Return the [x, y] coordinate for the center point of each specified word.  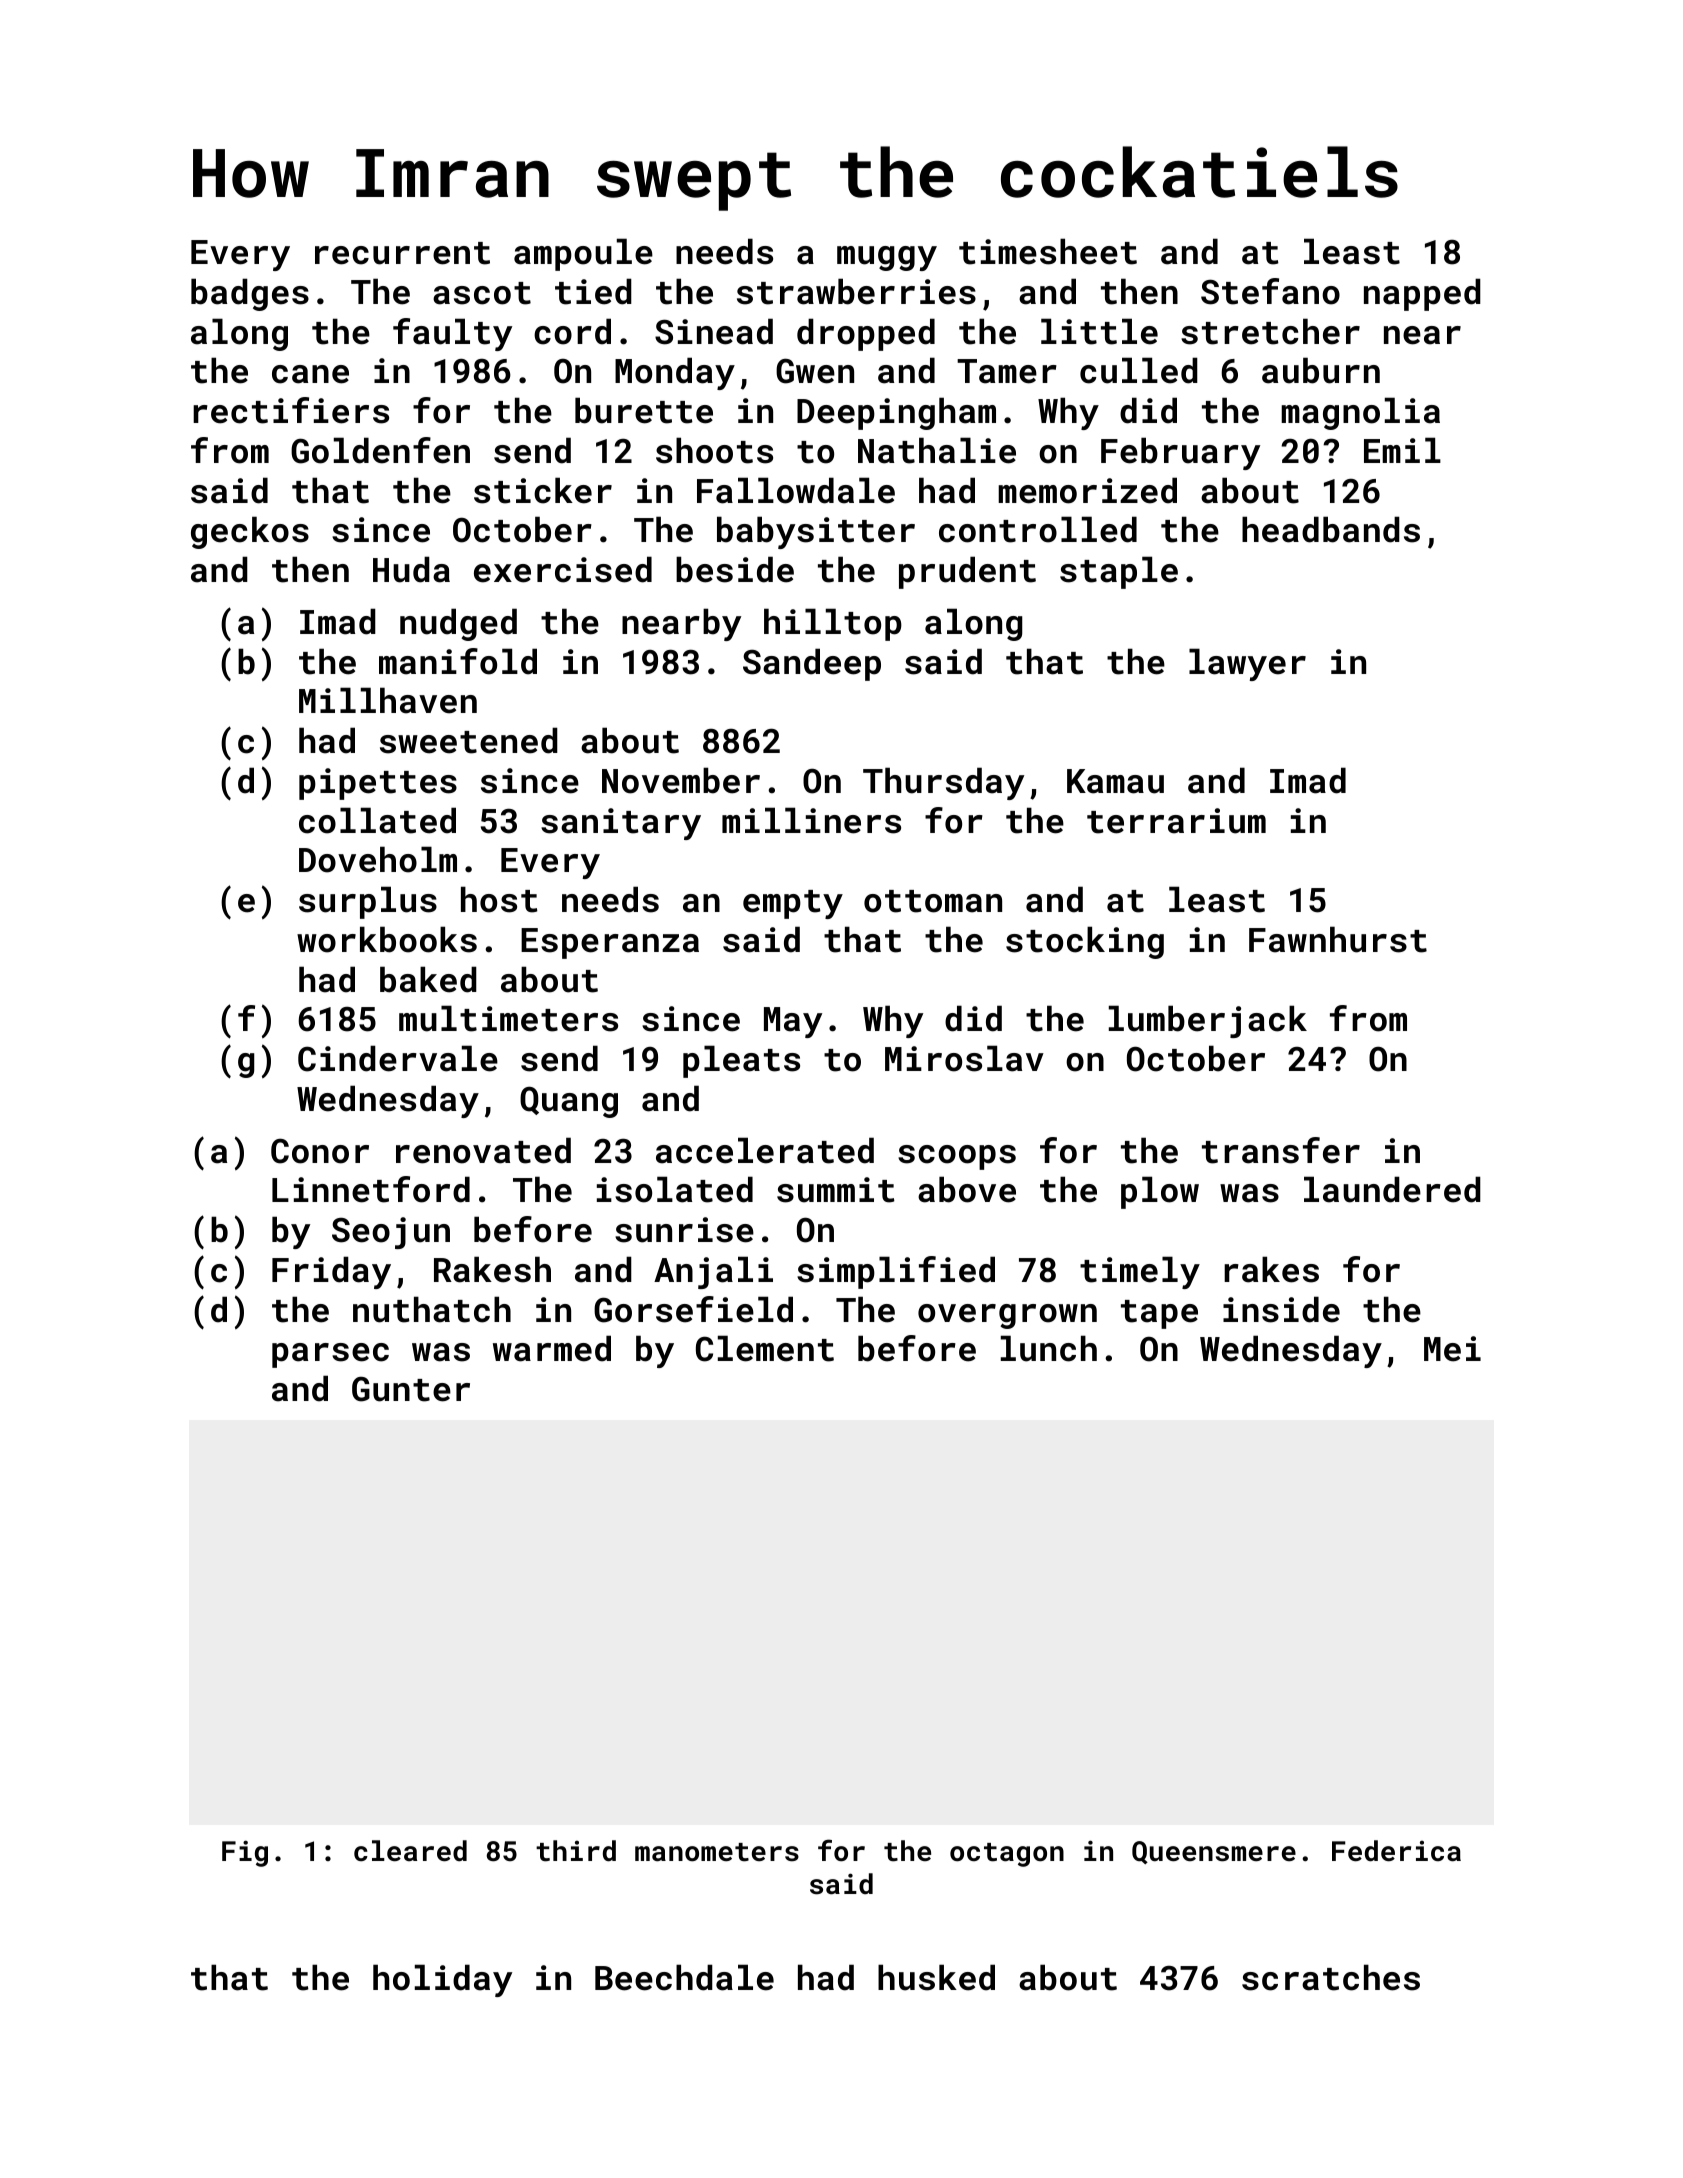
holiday [442, 1980]
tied [593, 291]
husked [936, 1977]
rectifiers [291, 410]
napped [1422, 294]
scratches [1331, 1977]
